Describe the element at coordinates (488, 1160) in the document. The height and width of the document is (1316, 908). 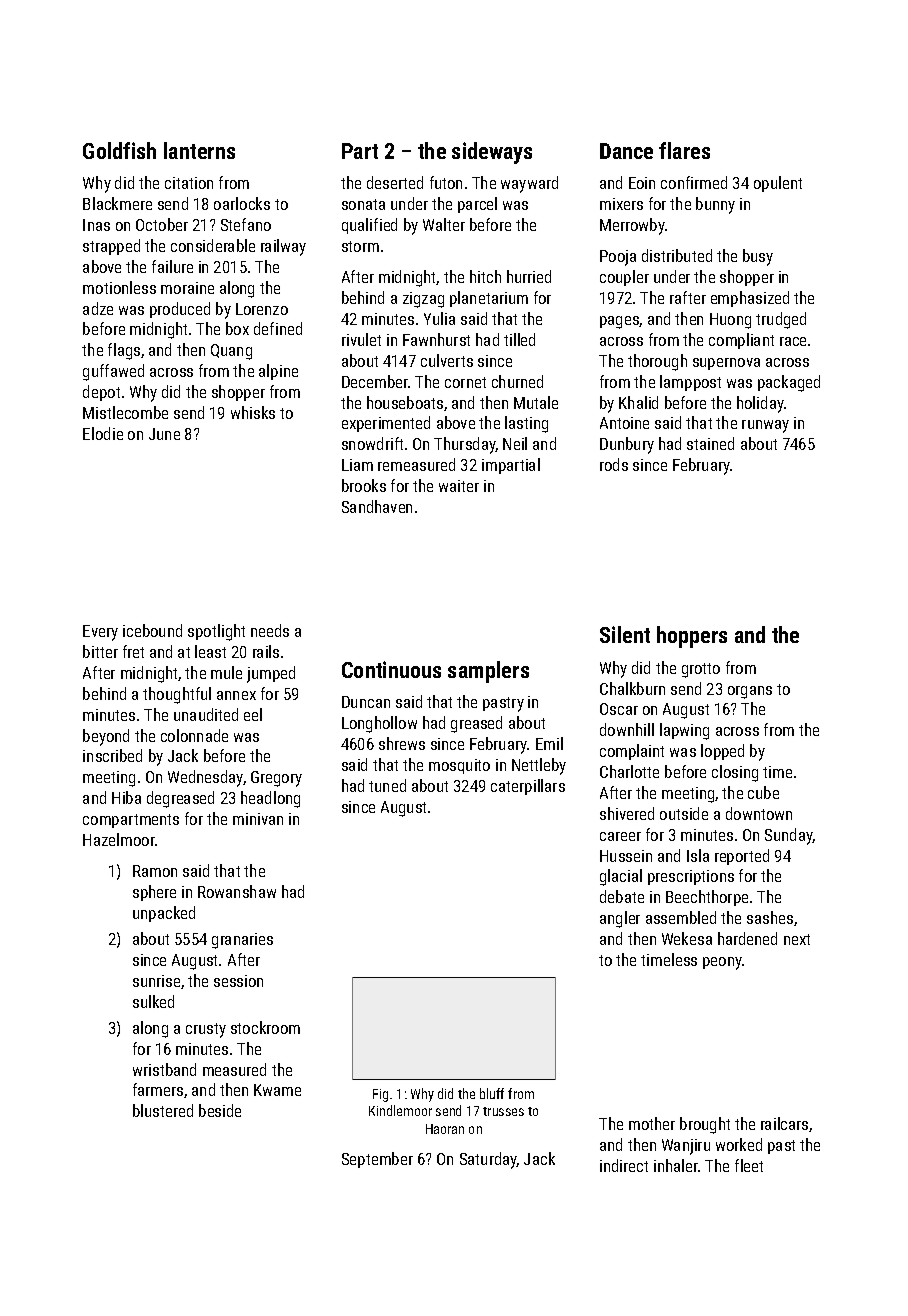
I see `Saturday` at that location.
